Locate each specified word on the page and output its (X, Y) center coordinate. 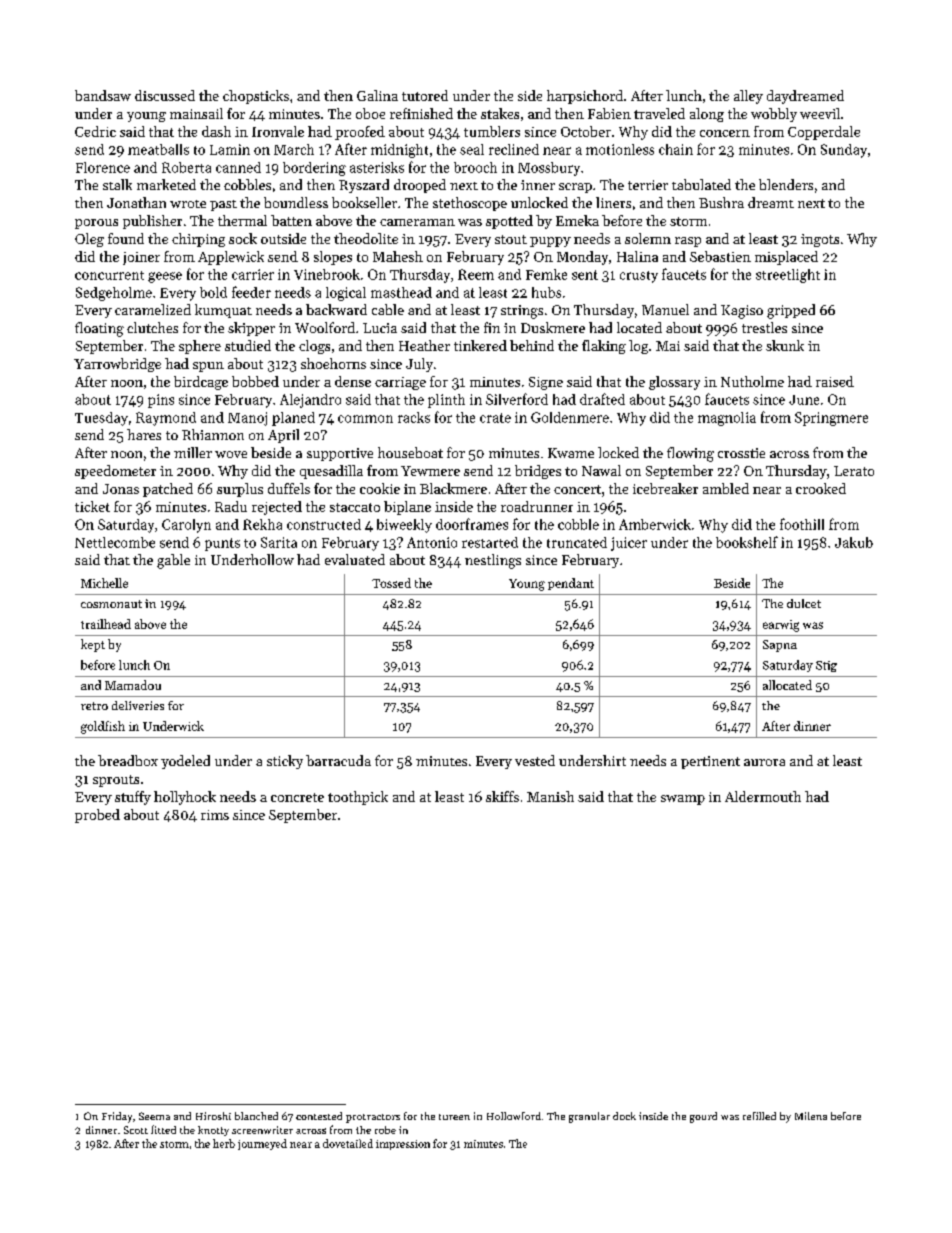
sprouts (116, 781)
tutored (425, 95)
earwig (781, 626)
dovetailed (348, 1143)
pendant (571, 584)
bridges (538, 472)
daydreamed (805, 97)
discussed (165, 95)
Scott (136, 1130)
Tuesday (101, 419)
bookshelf (747, 542)
